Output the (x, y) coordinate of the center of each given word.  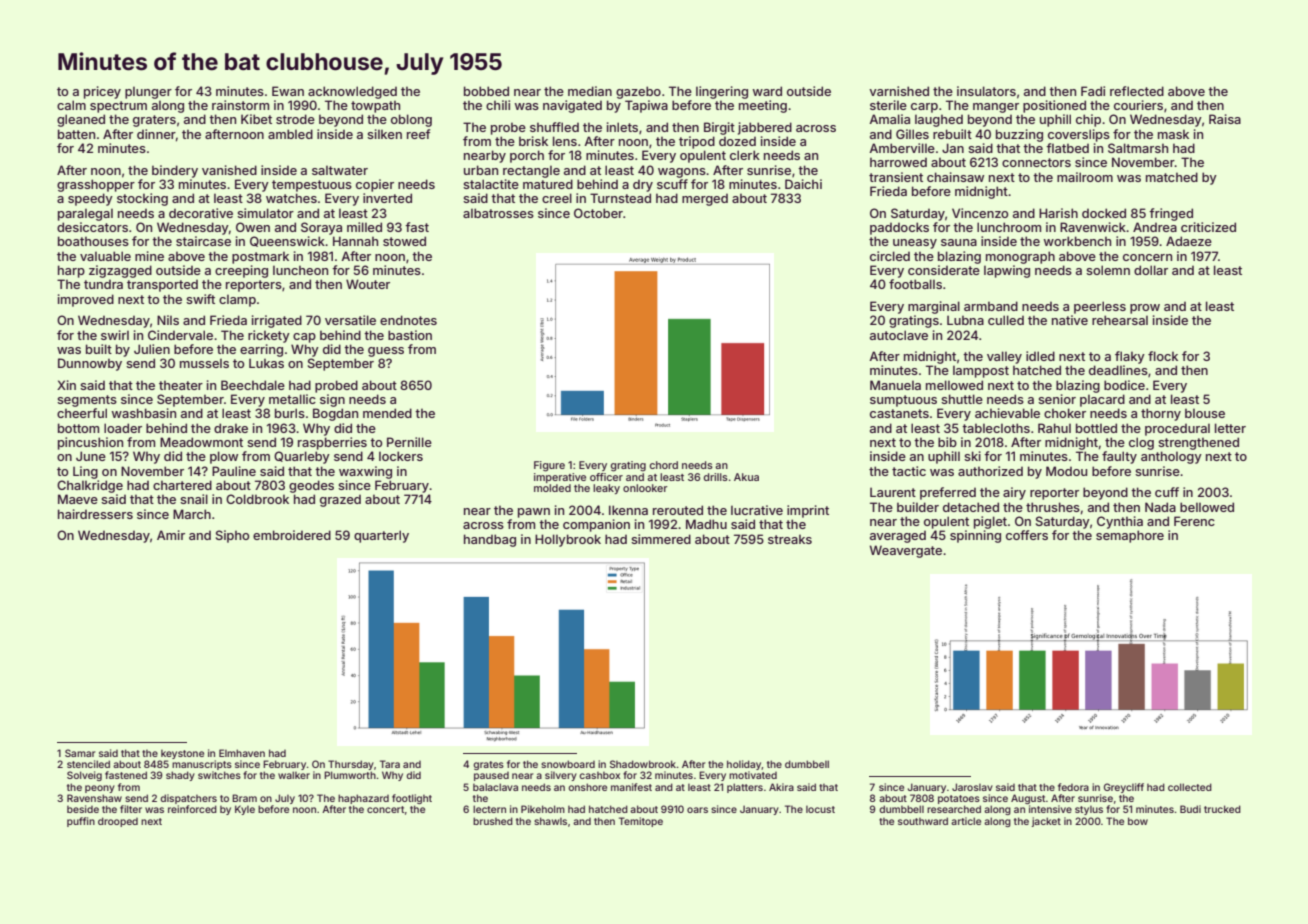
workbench (1077, 241)
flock (1163, 356)
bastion (410, 335)
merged (705, 200)
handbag (490, 540)
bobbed (486, 91)
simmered (661, 539)
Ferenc (1194, 521)
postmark (260, 257)
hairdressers (95, 514)
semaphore (1130, 536)
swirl (115, 335)
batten (76, 134)
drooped (118, 822)
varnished (899, 91)
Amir (171, 535)
